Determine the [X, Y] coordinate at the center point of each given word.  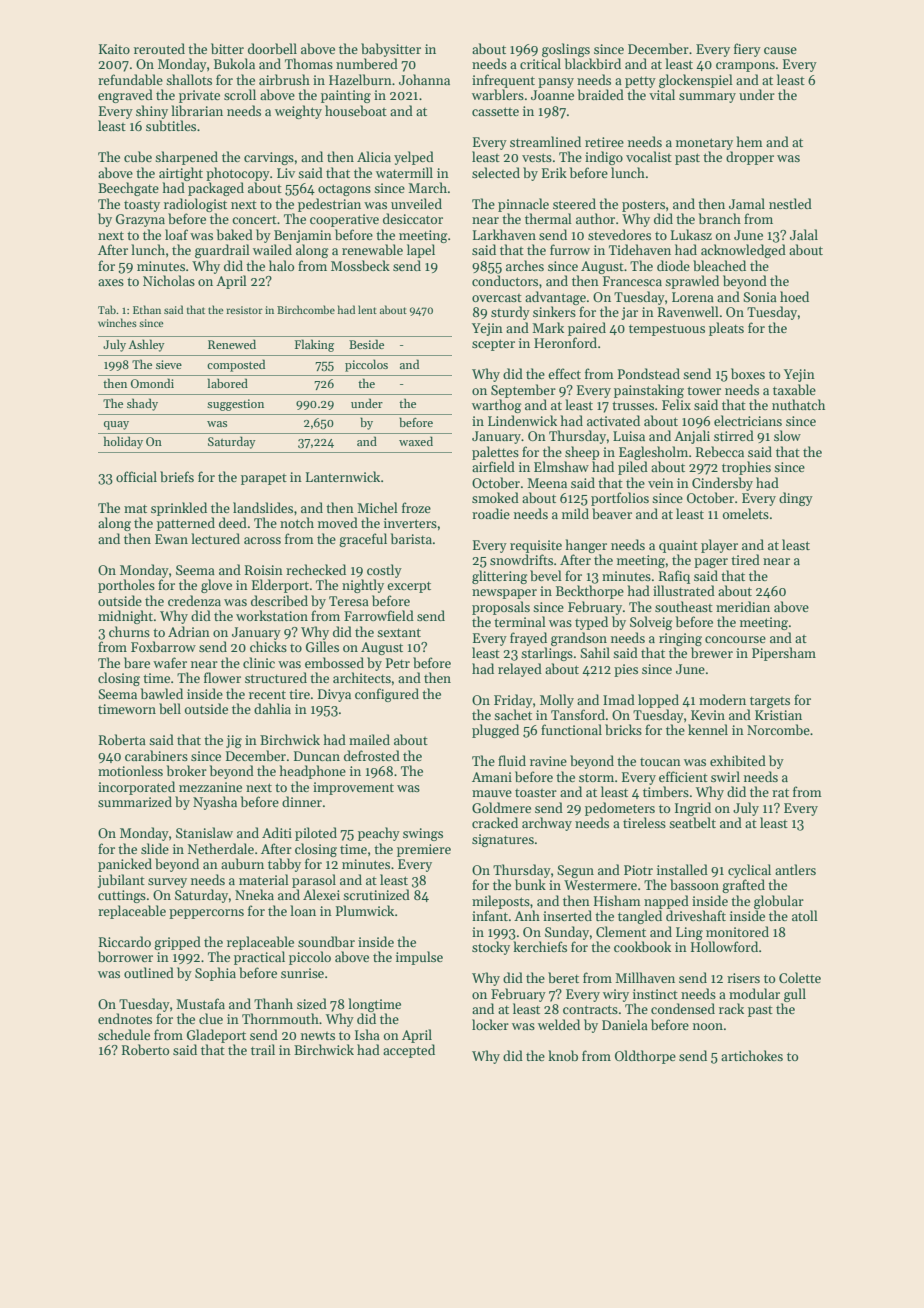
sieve [169, 364]
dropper [750, 158]
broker [187, 770]
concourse [735, 639]
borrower [125, 956]
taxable [794, 389]
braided [601, 94]
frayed [528, 639]
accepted [409, 1051]
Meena [547, 483]
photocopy [238, 174]
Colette [800, 977]
